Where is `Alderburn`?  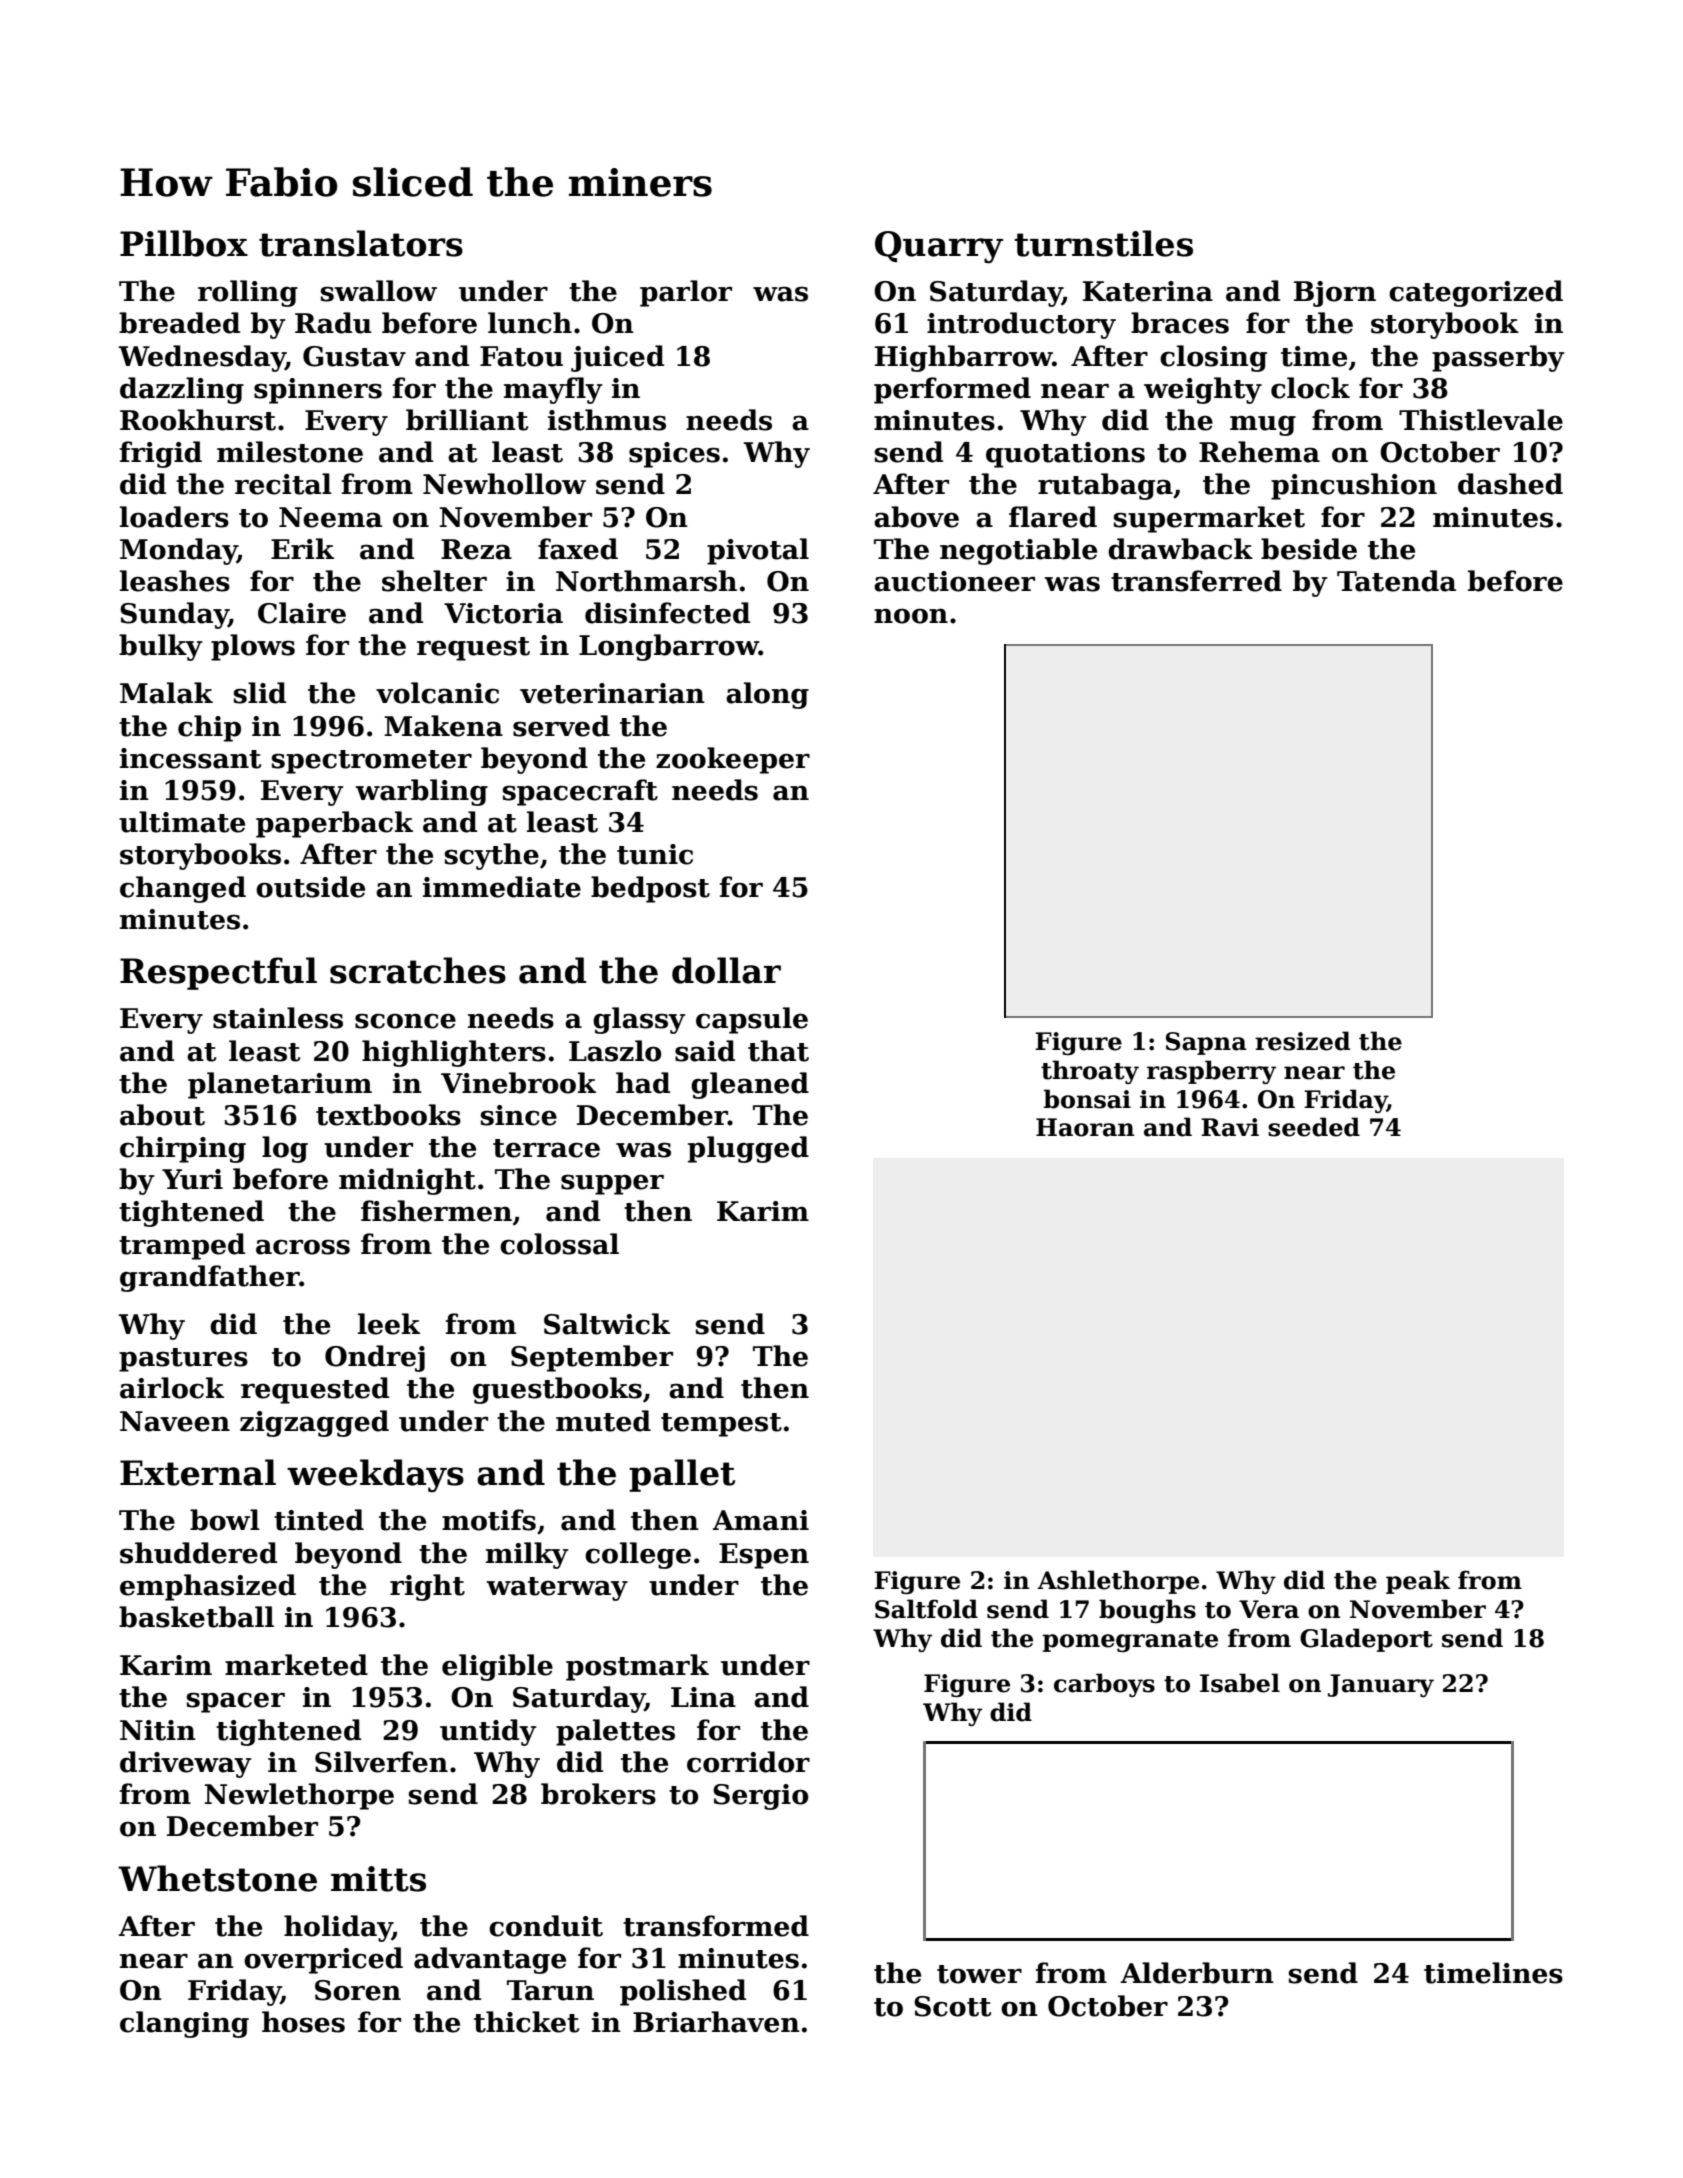 Alderburn is located at coordinates (1197, 1973).
